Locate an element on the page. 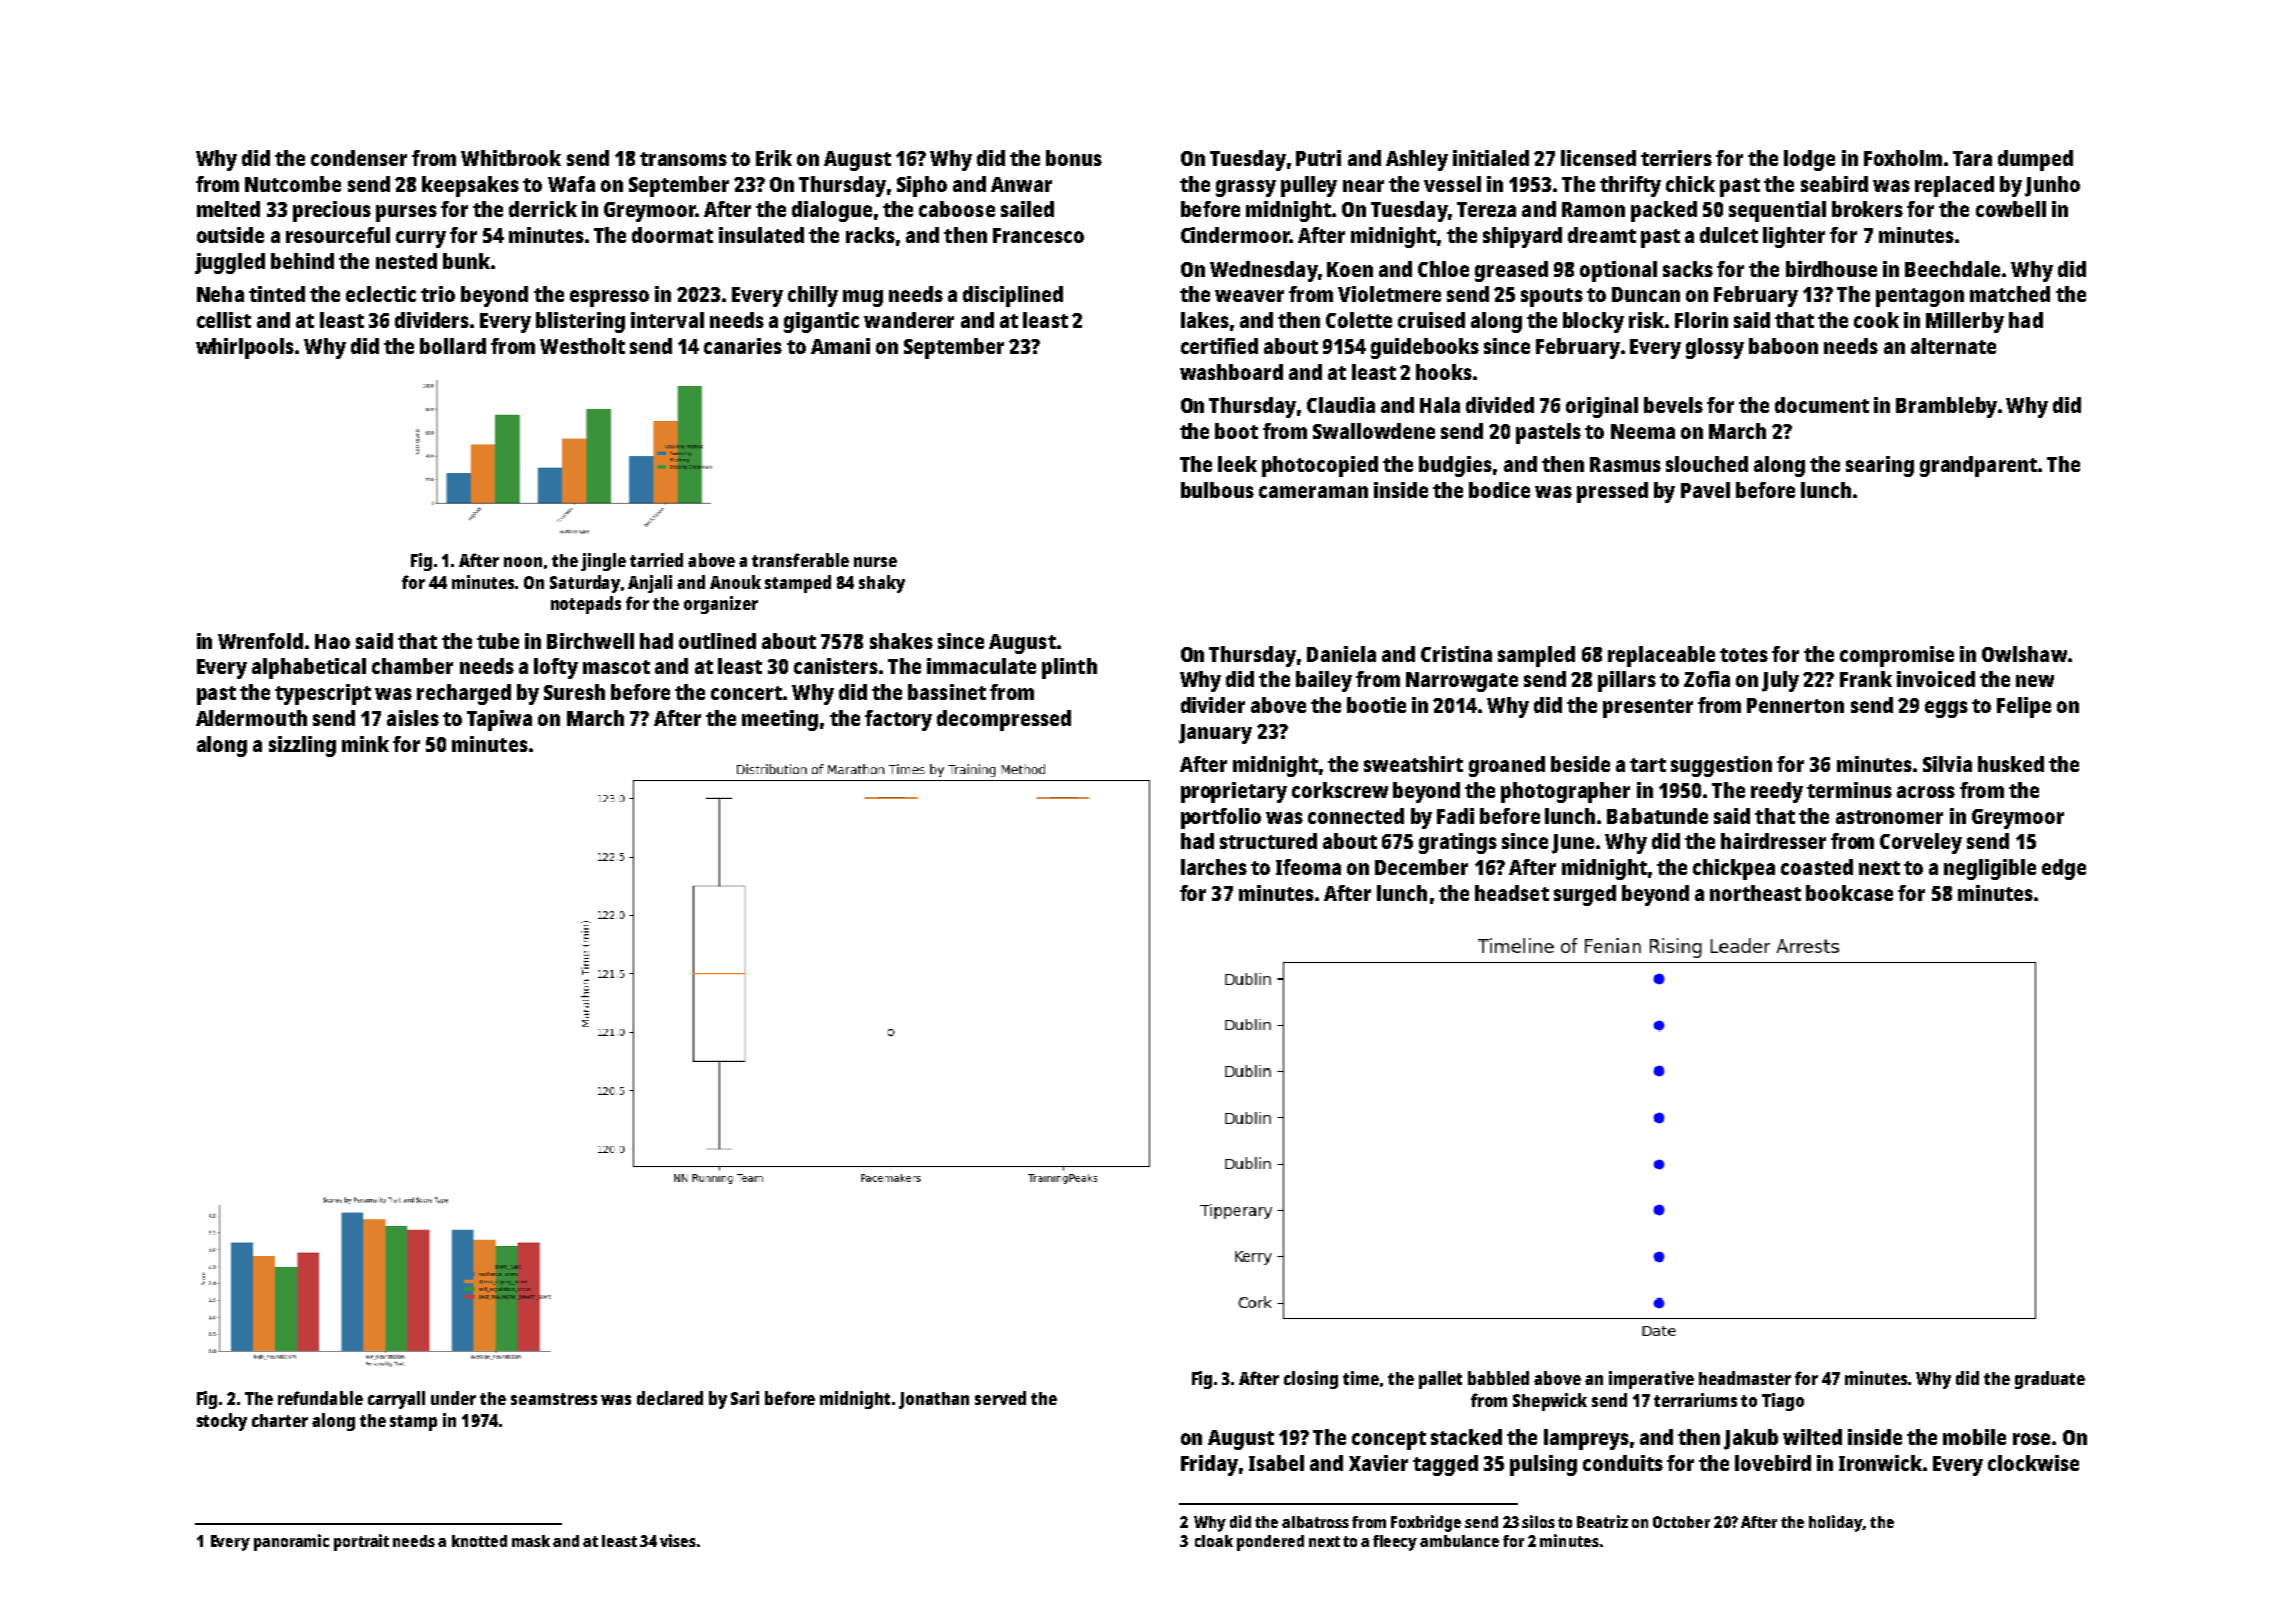  stocky is located at coordinates (222, 1422).
